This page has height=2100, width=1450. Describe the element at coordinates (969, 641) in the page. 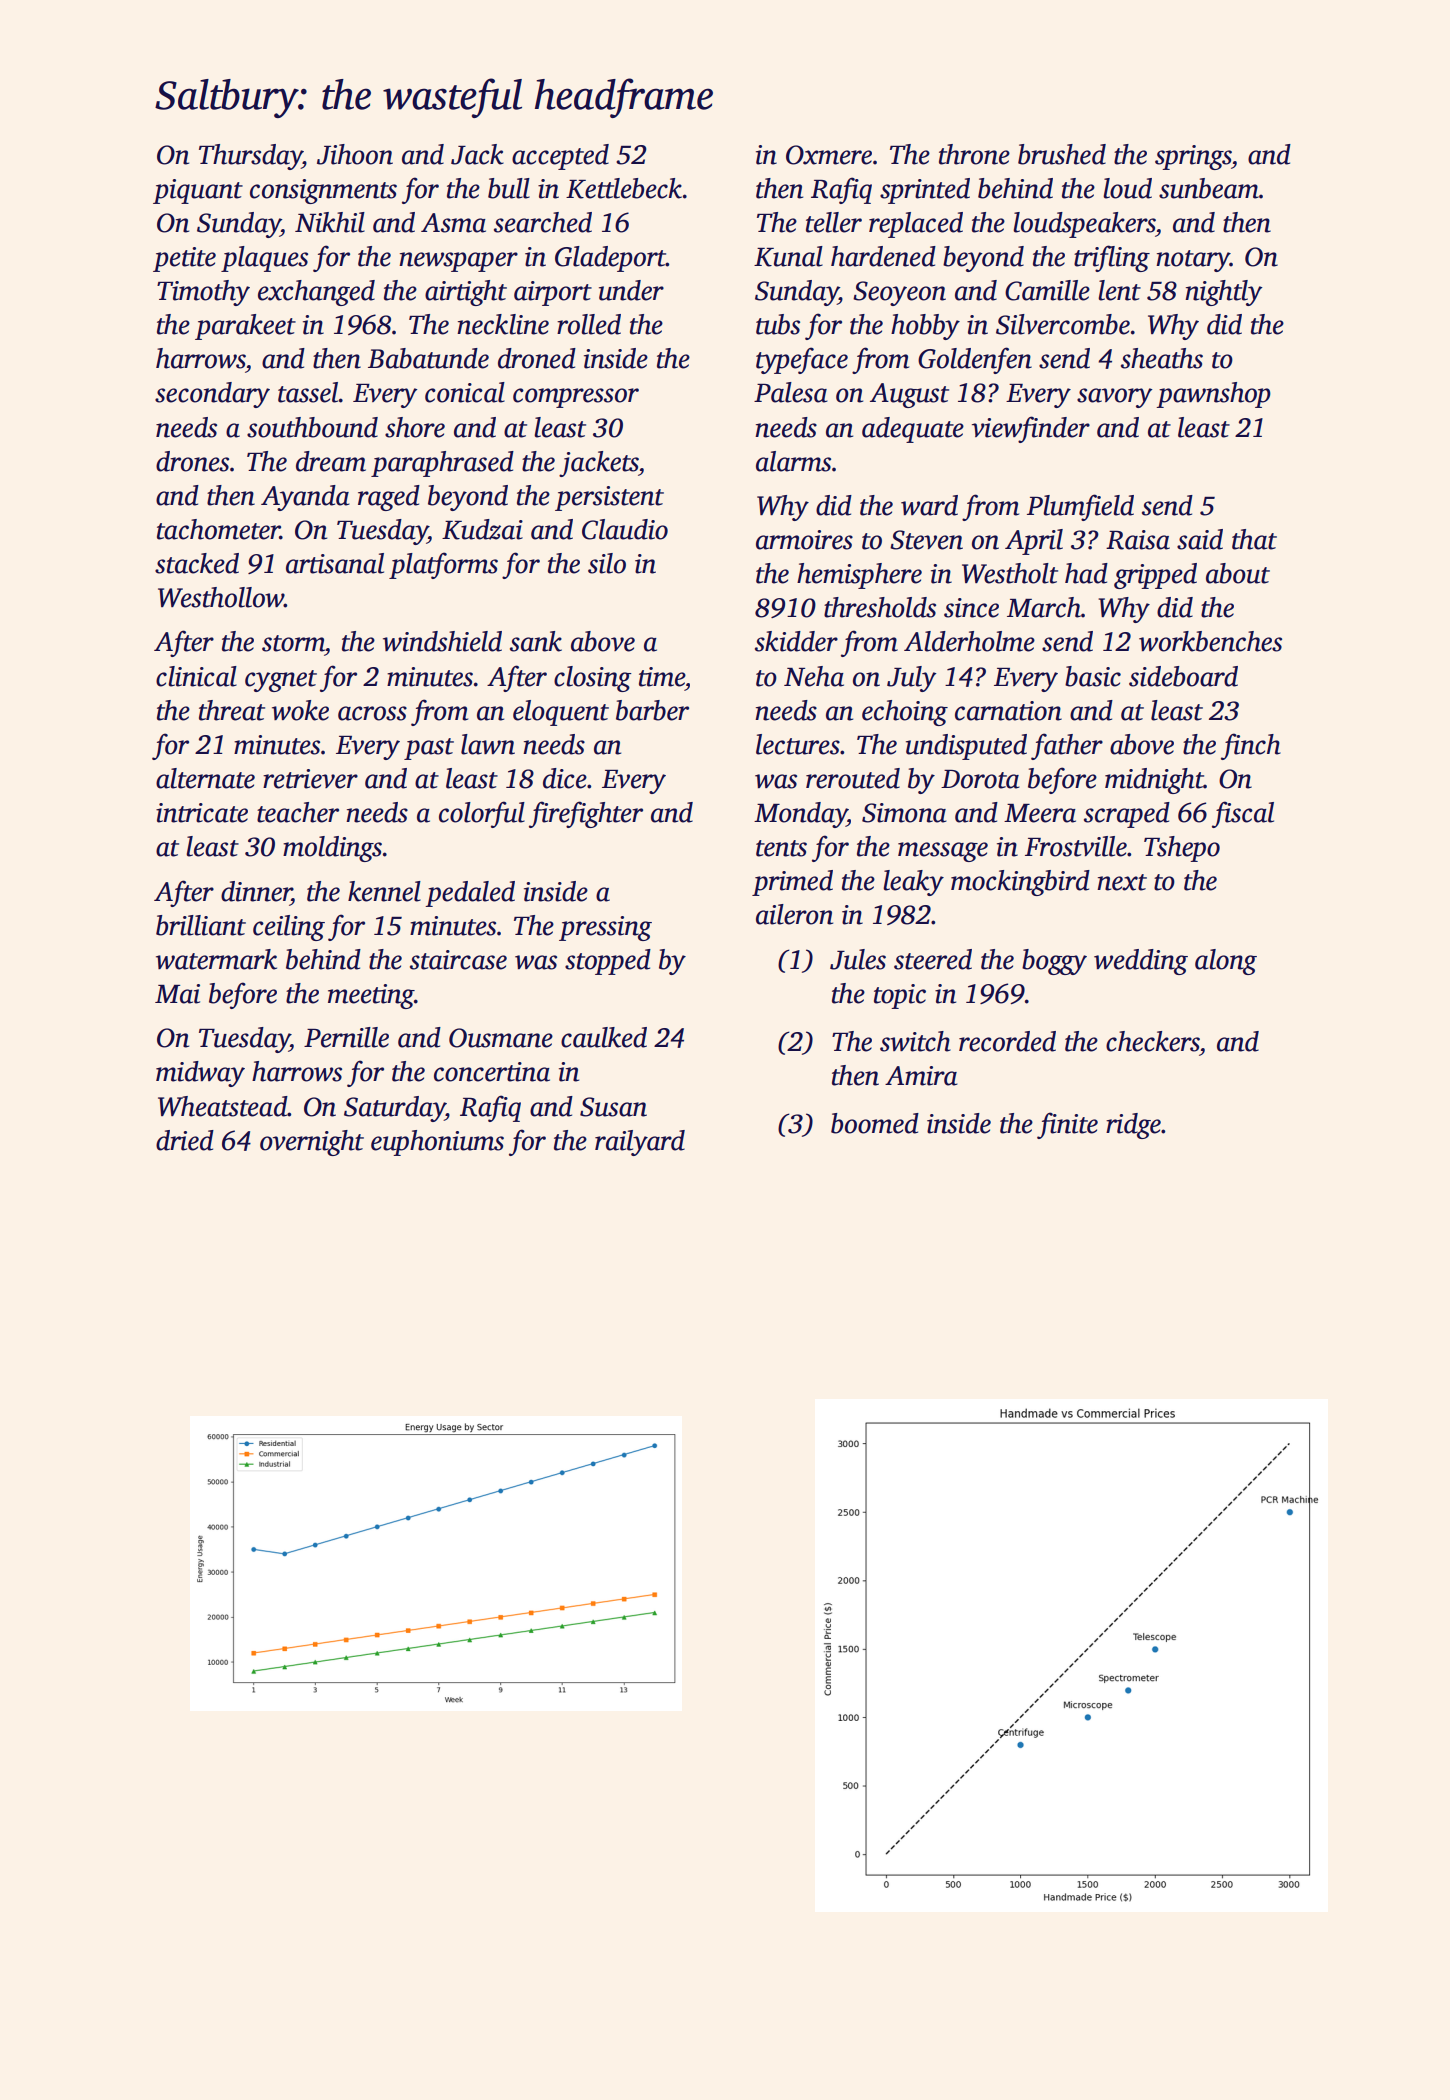

I see `Alderholme` at that location.
